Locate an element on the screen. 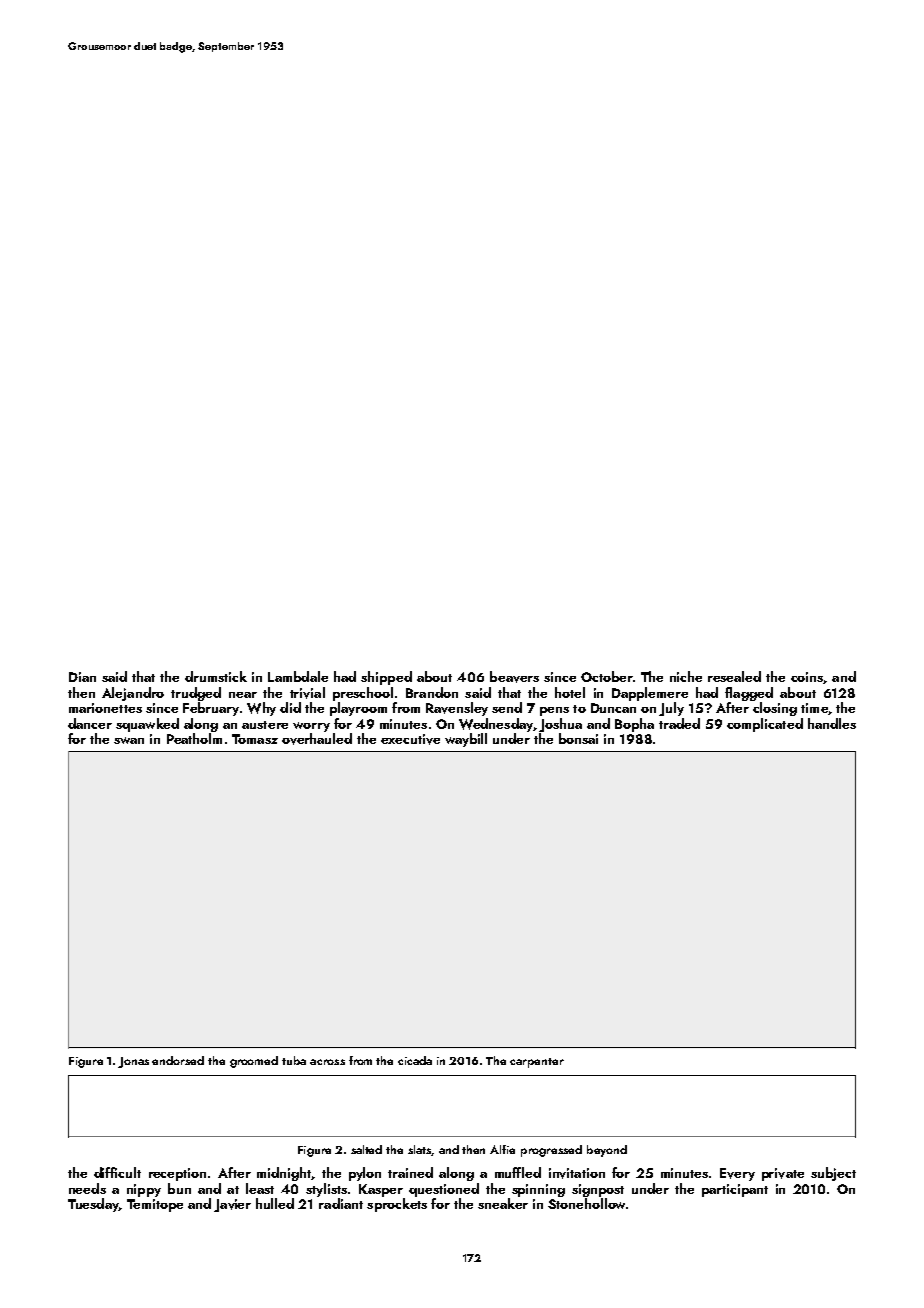 Image resolution: width=924 pixels, height=1308 pixels. Wednesday is located at coordinates (496, 725).
